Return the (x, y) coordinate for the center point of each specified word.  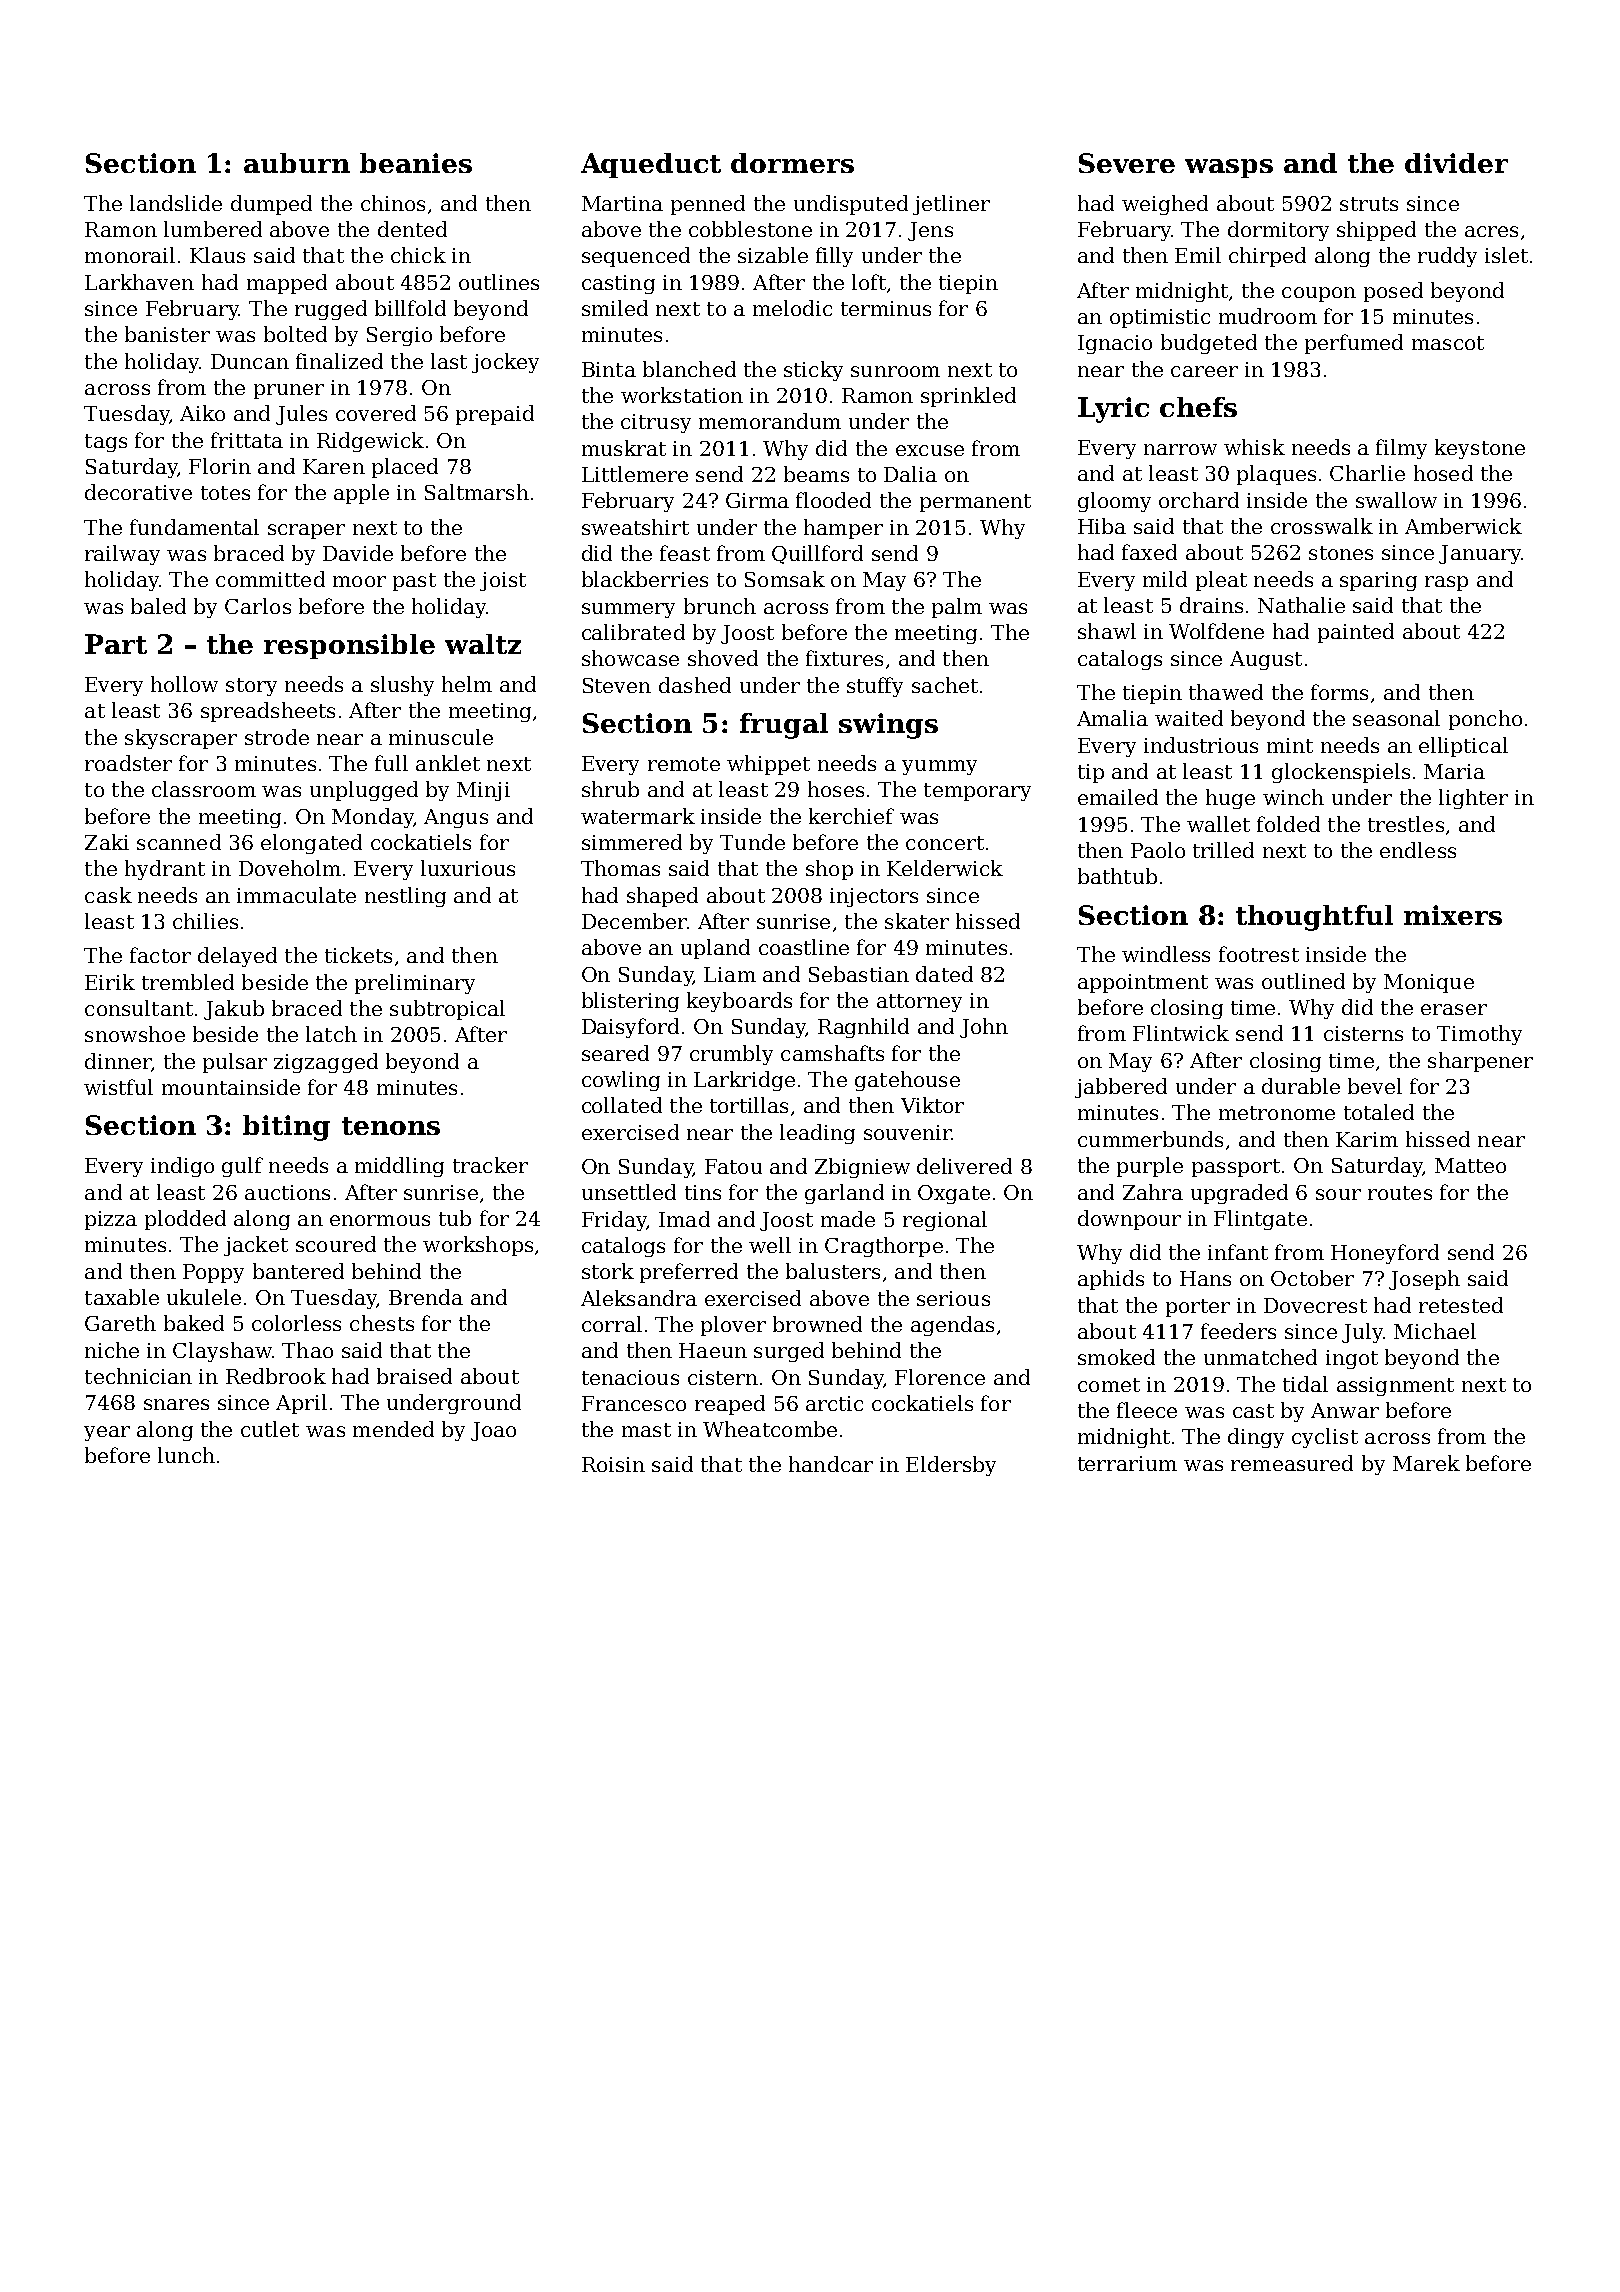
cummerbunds (1150, 1139)
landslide (176, 203)
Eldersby (951, 1466)
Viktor (932, 1105)
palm (957, 608)
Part (116, 644)
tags (106, 443)
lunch (186, 1455)
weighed (1165, 205)
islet (1506, 255)
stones (1341, 553)
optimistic (1160, 318)
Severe (1127, 163)
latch (331, 1034)
